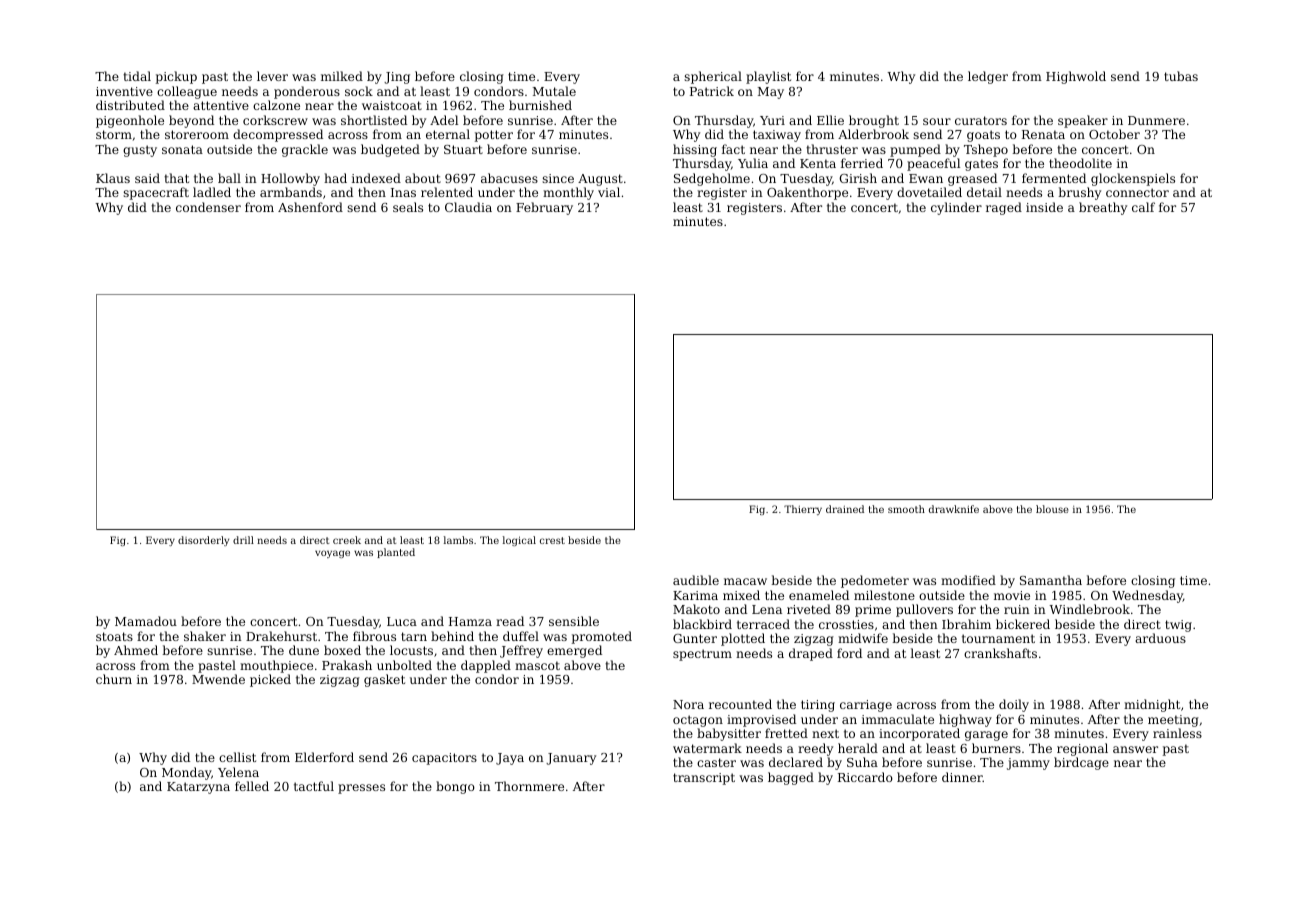  Describe the element at coordinates (510, 759) in the page. I see `Jaya` at that location.
